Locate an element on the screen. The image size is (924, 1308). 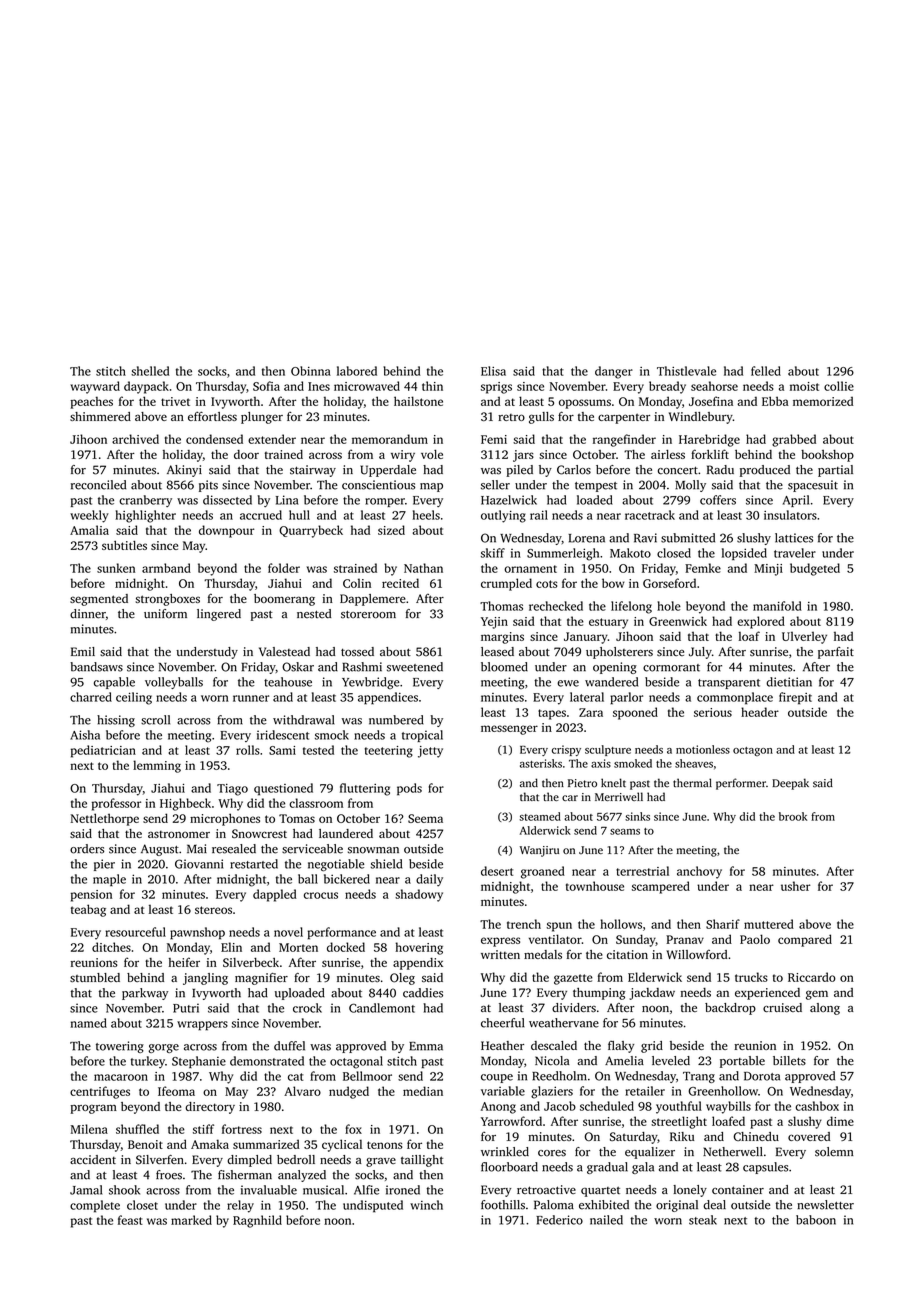
gulls is located at coordinates (541, 418).
